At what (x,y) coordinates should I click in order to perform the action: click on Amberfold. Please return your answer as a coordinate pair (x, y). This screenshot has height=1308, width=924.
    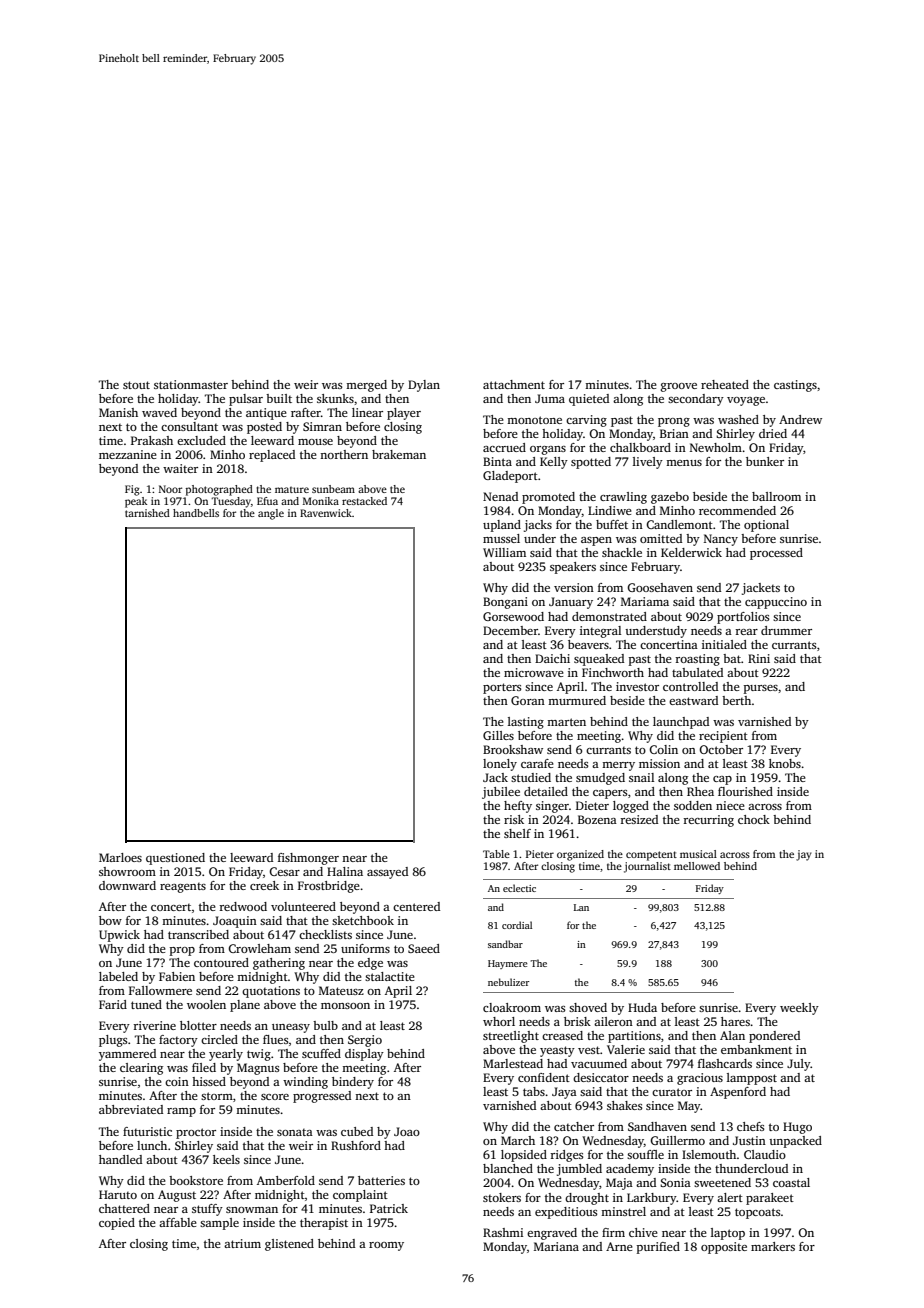
    Looking at the image, I should click on (286, 1180).
